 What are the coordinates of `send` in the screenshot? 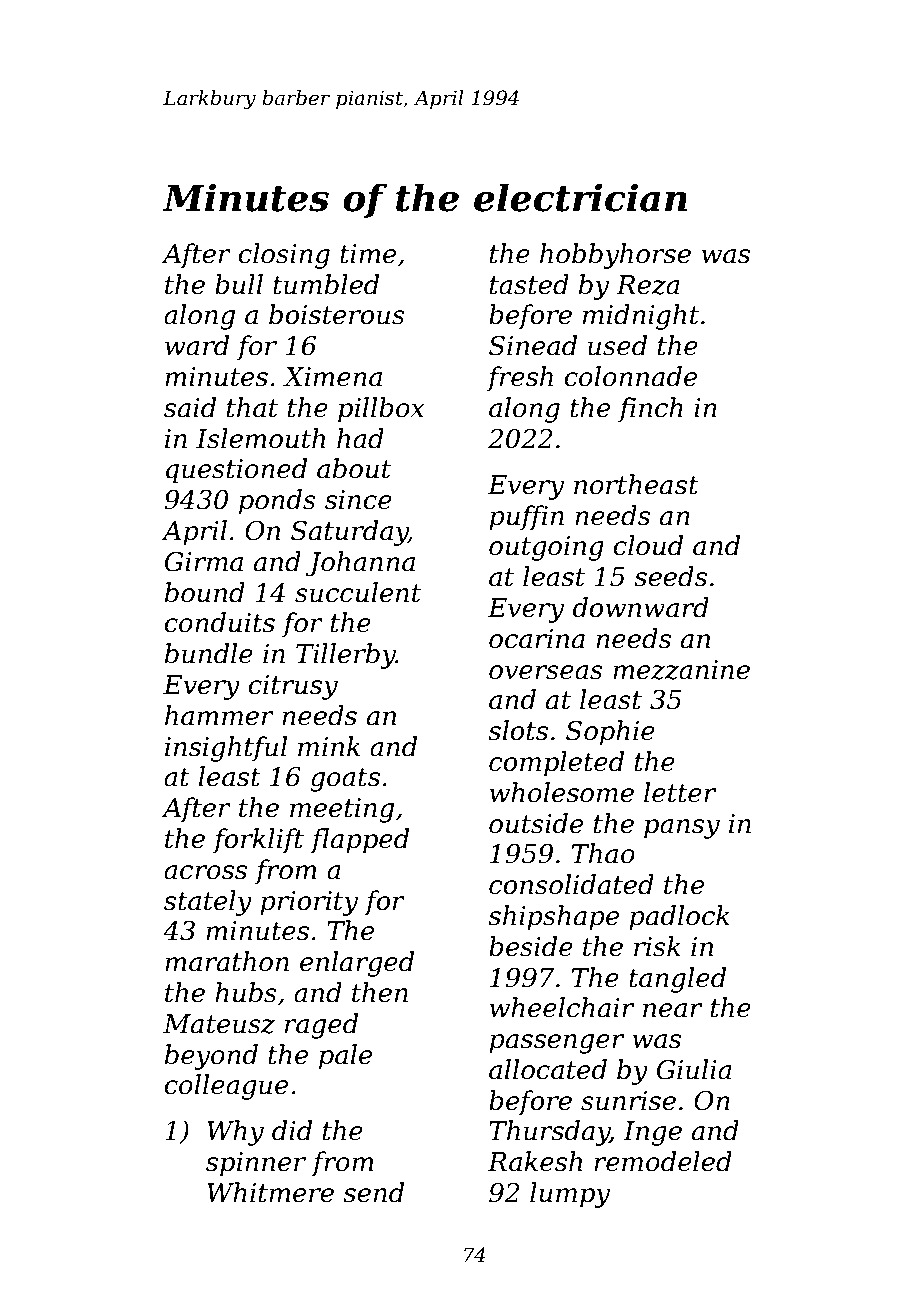 It's located at (373, 1192).
